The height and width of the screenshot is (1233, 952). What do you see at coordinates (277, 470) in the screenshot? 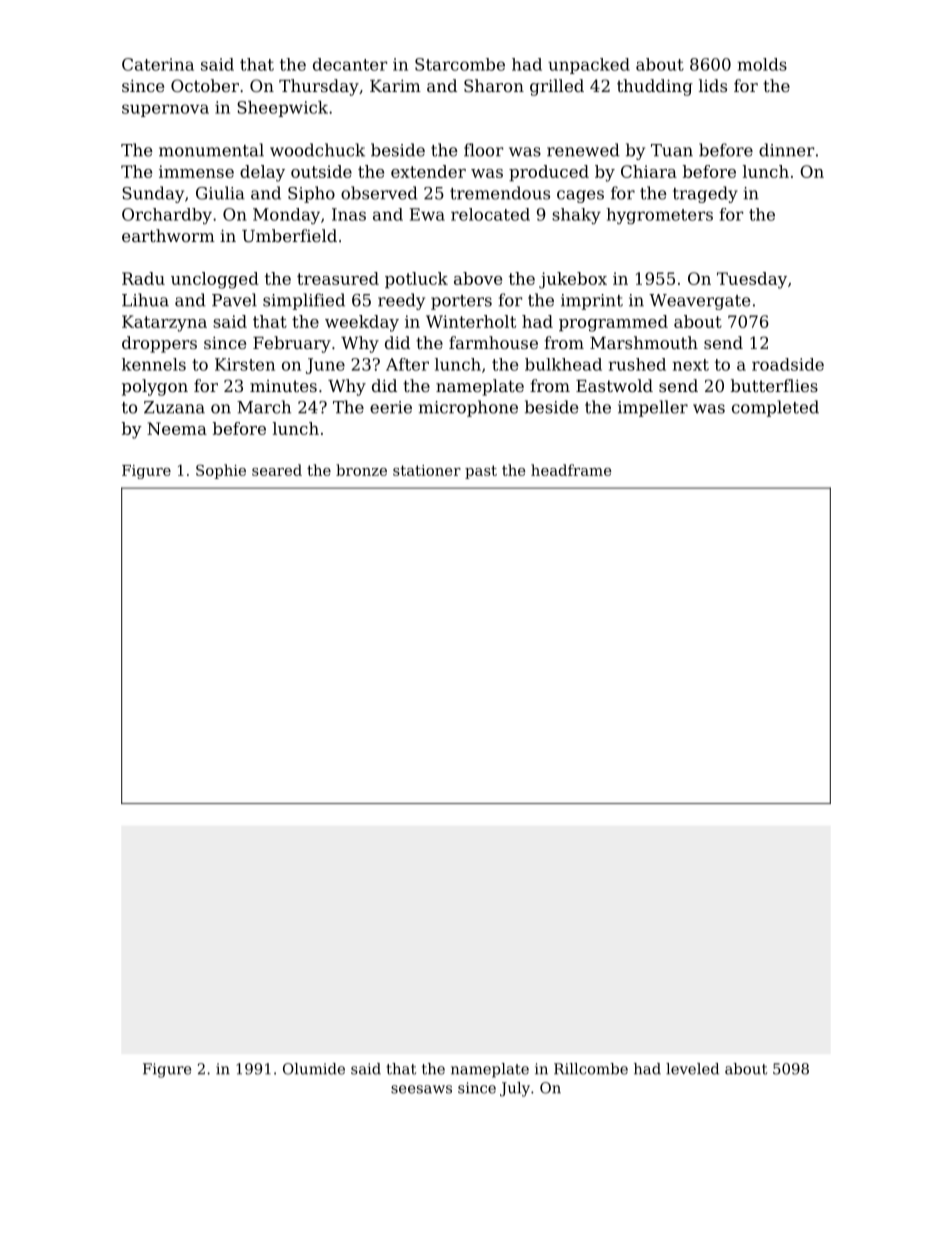
I see `seared` at bounding box center [277, 470].
